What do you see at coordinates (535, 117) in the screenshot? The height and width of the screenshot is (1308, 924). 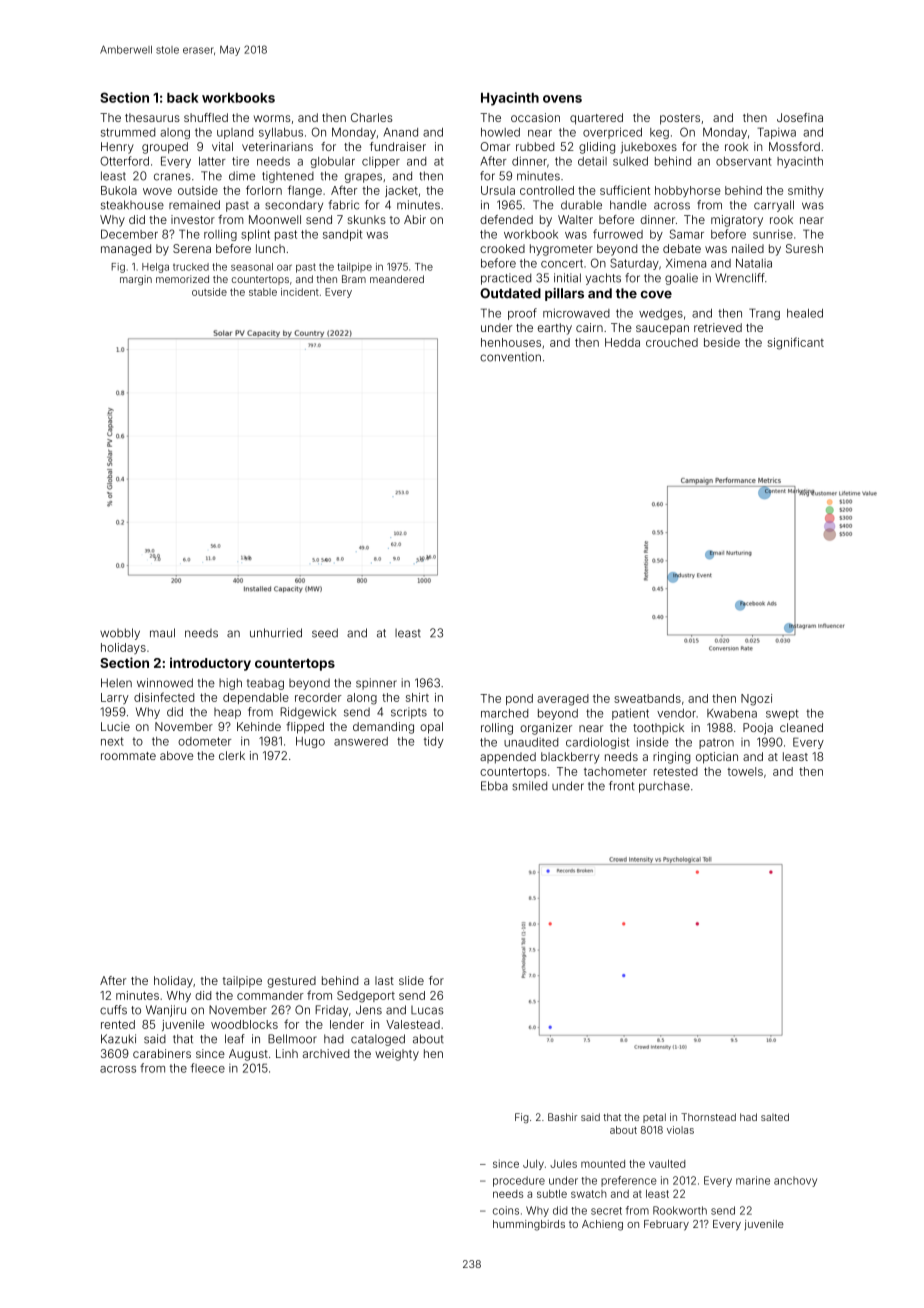 I see `occasion` at bounding box center [535, 117].
